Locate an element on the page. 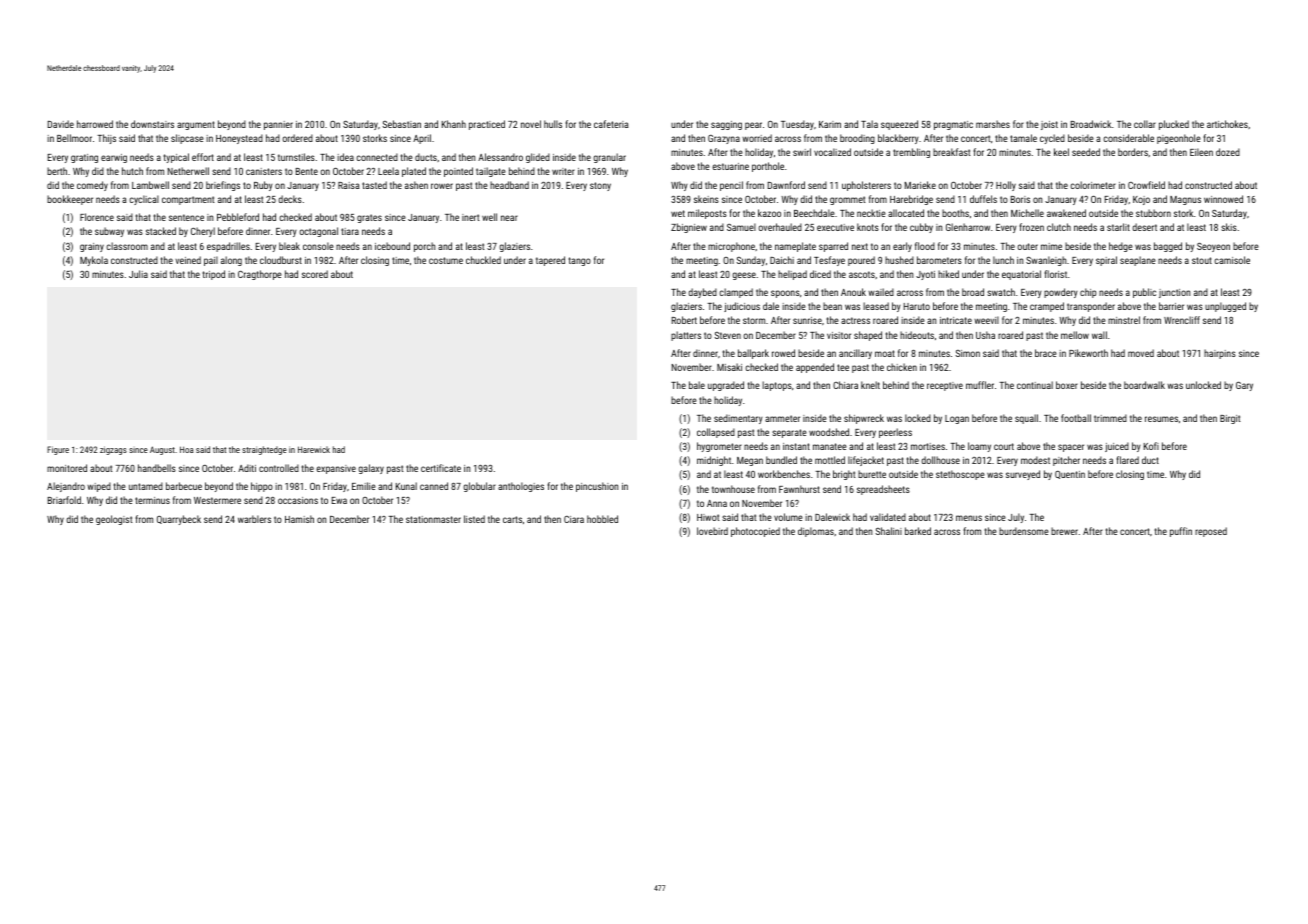 This document has height=924, width=1308. geologist is located at coordinates (114, 520).
